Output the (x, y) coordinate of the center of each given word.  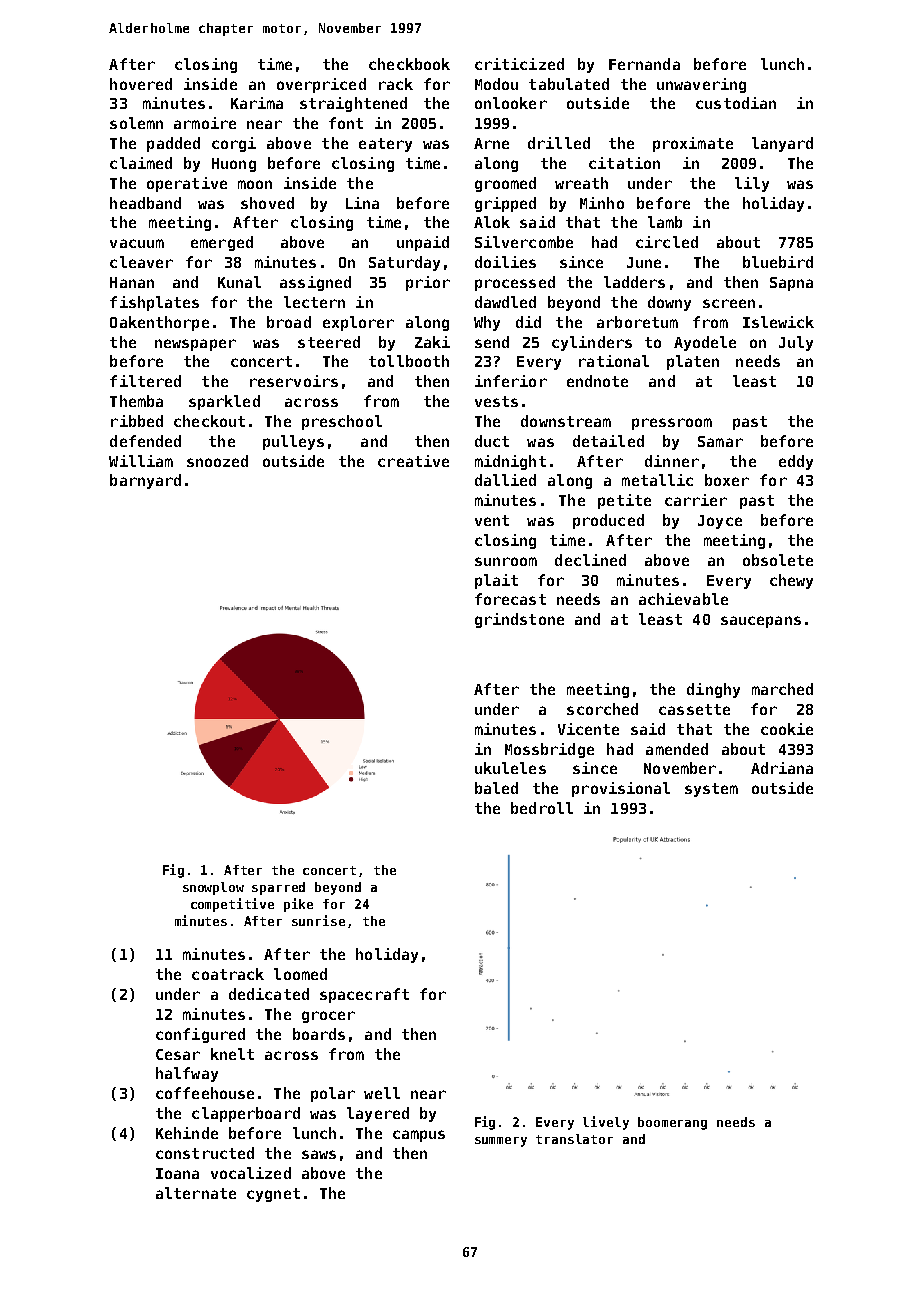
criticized (519, 64)
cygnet (273, 1195)
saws (319, 1154)
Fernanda (644, 64)
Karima (257, 103)
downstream (566, 421)
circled (667, 242)
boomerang (672, 1123)
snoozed (217, 461)
